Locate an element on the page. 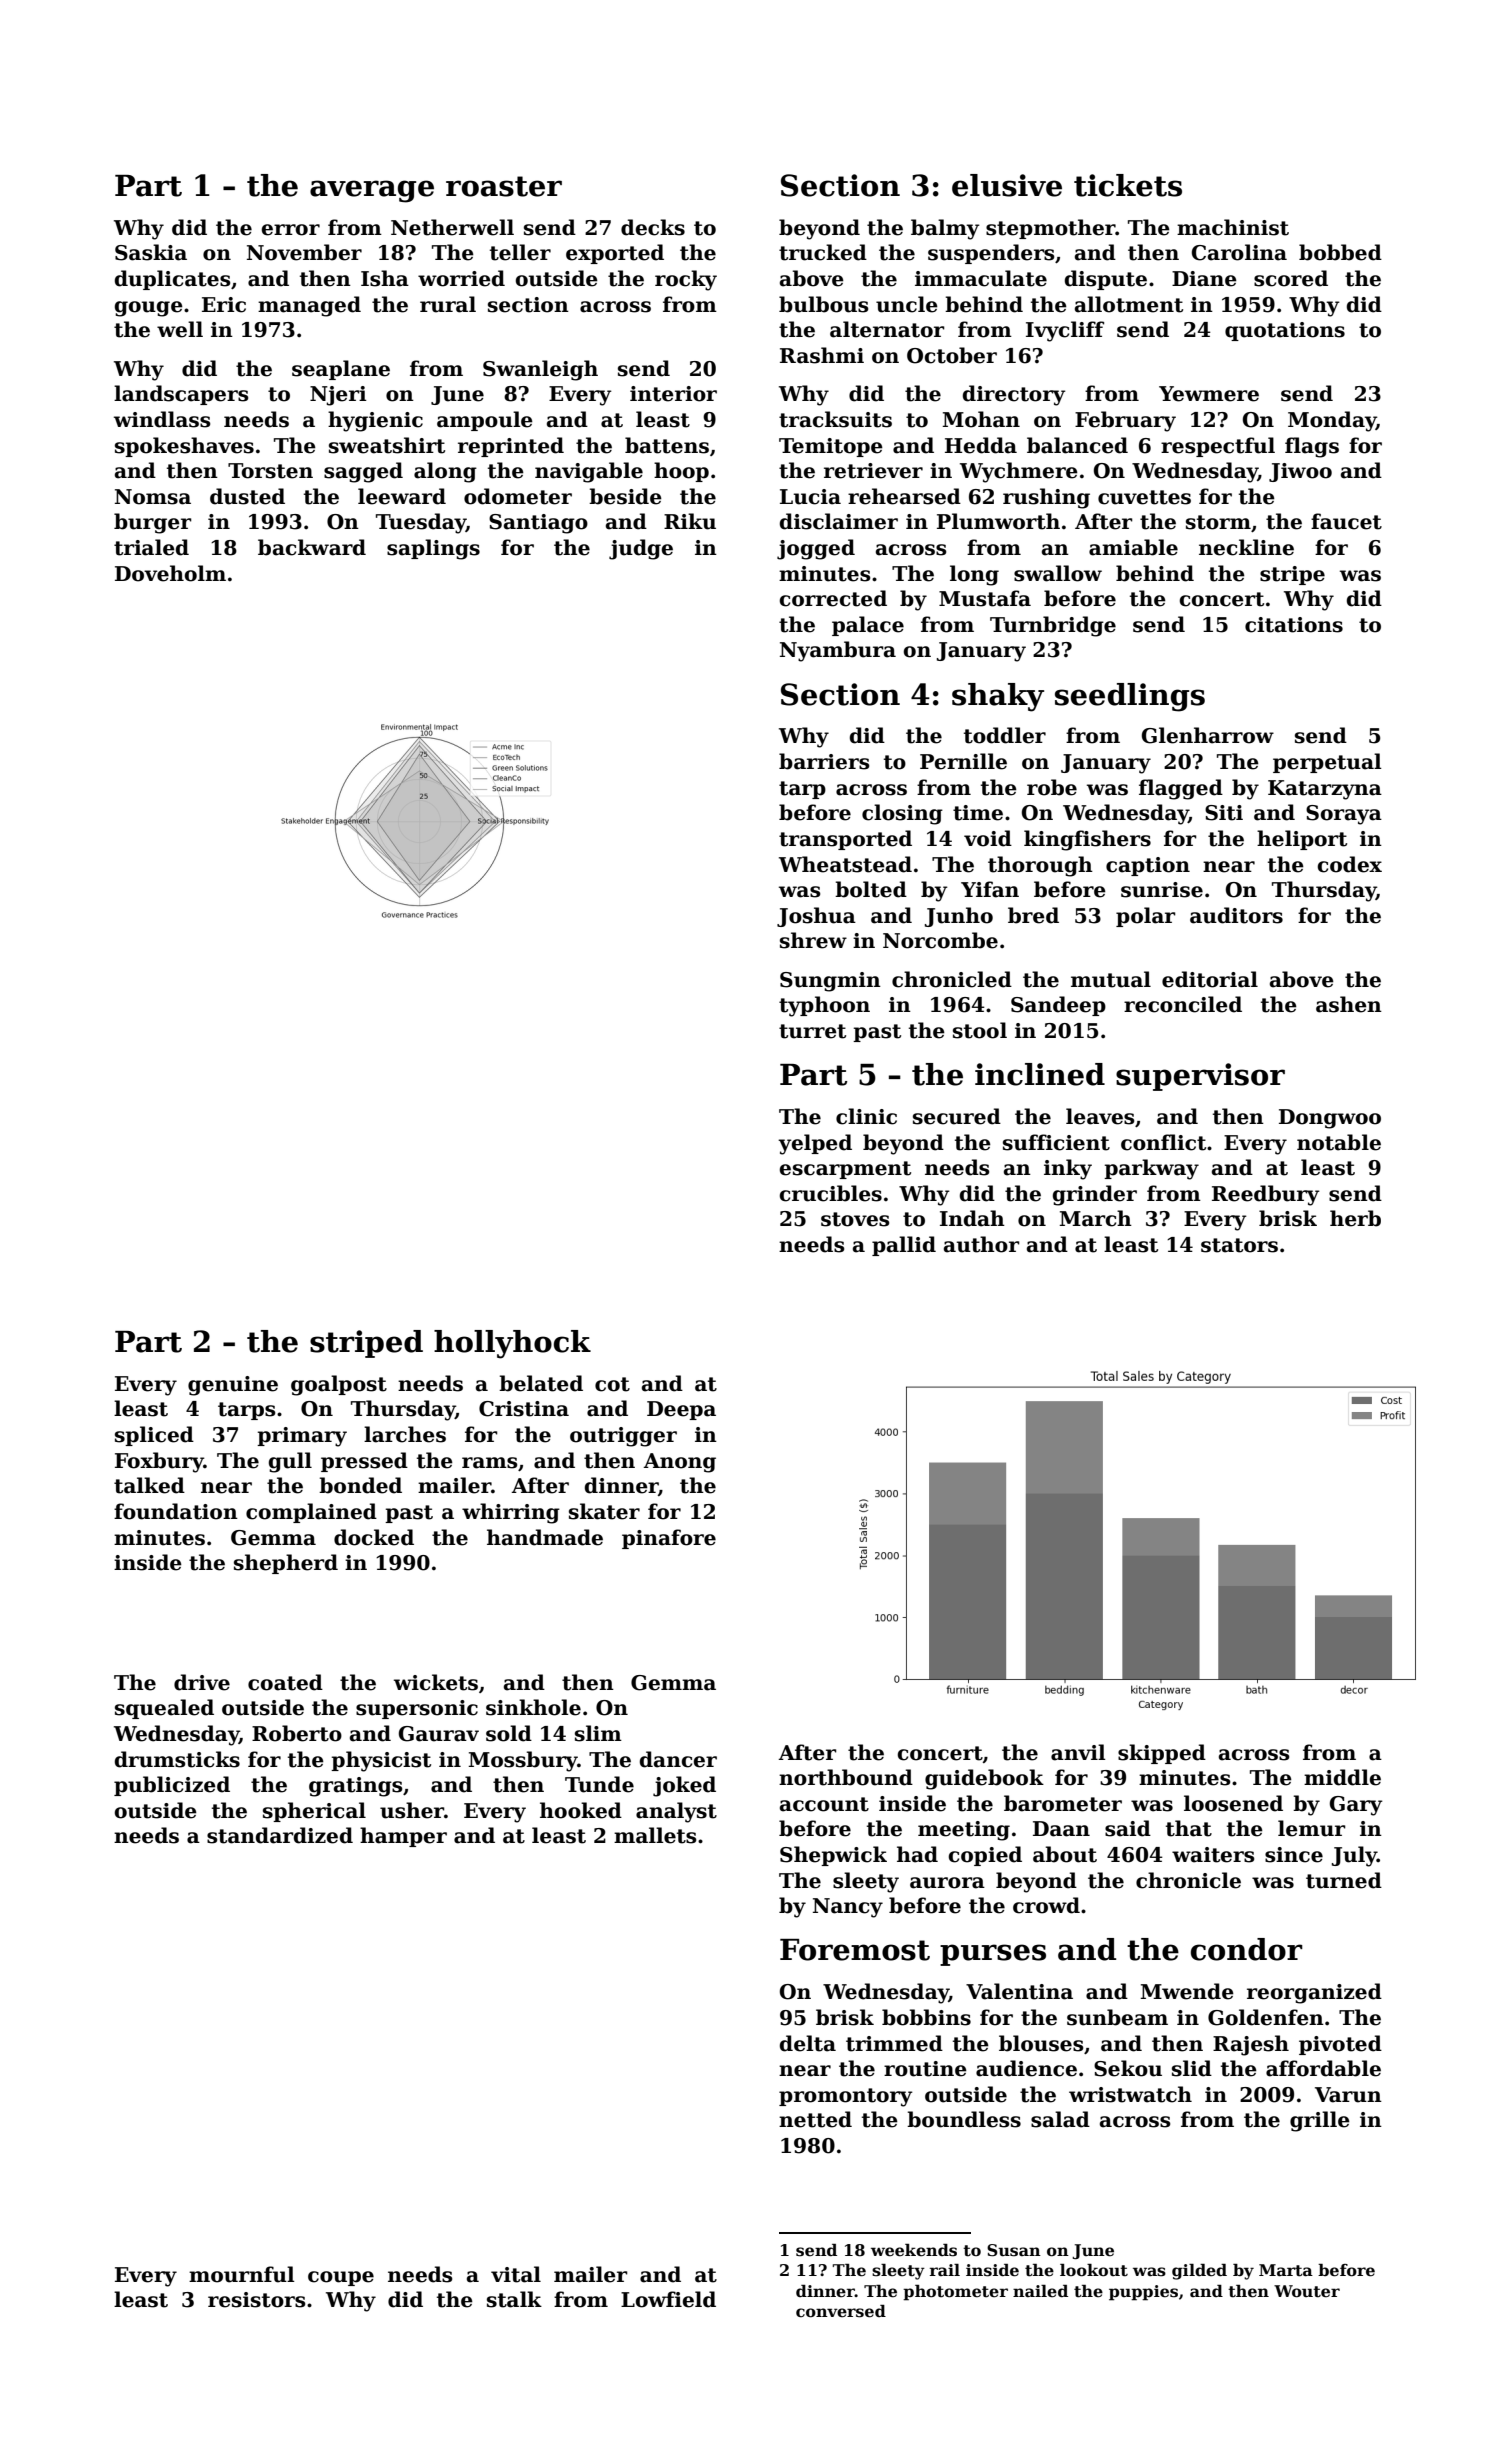 Image resolution: width=1496 pixels, height=2464 pixels. Anong is located at coordinates (680, 1463).
